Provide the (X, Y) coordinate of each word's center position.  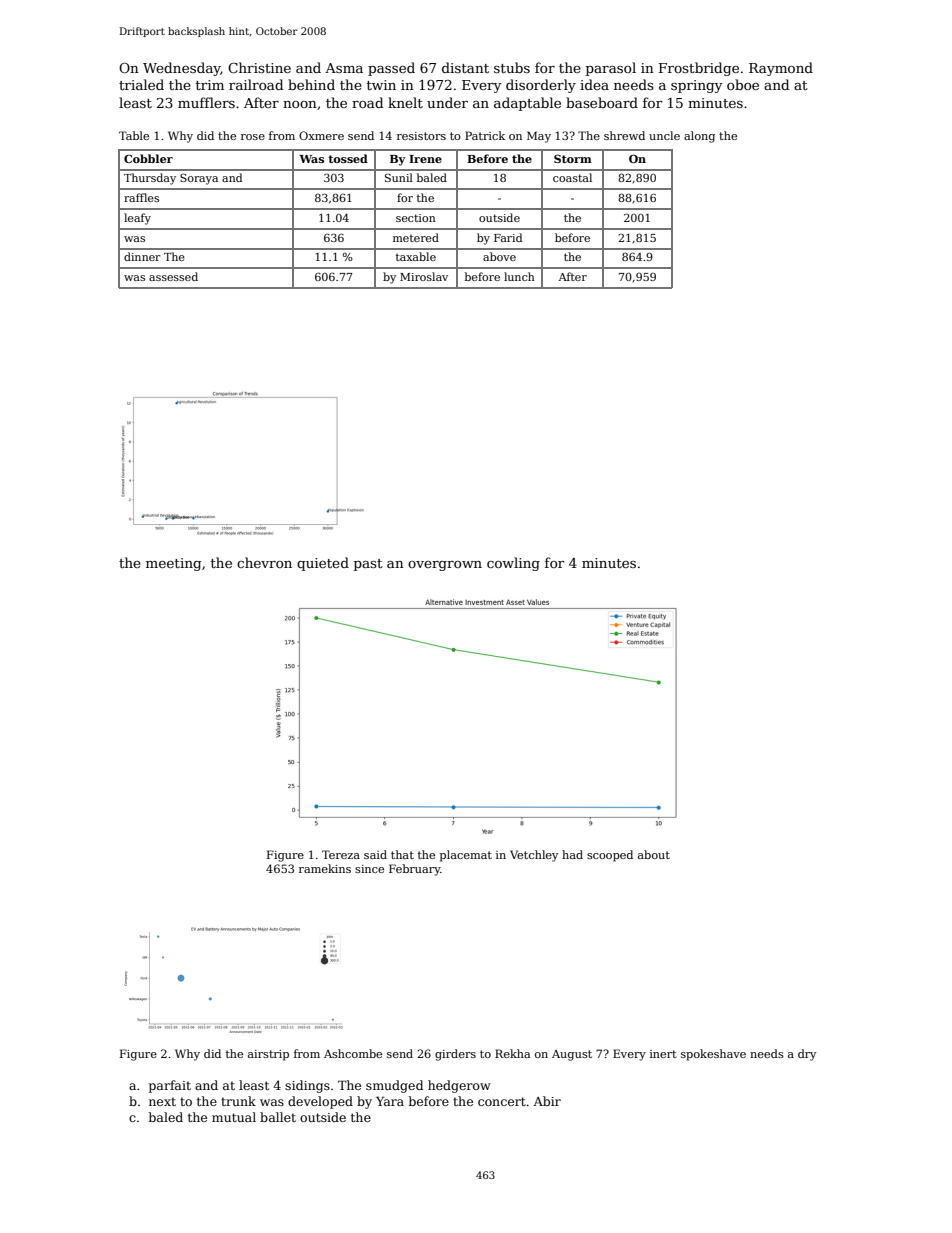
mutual (234, 1117)
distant (465, 67)
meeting (173, 564)
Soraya (199, 179)
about (654, 854)
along (699, 137)
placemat (466, 856)
